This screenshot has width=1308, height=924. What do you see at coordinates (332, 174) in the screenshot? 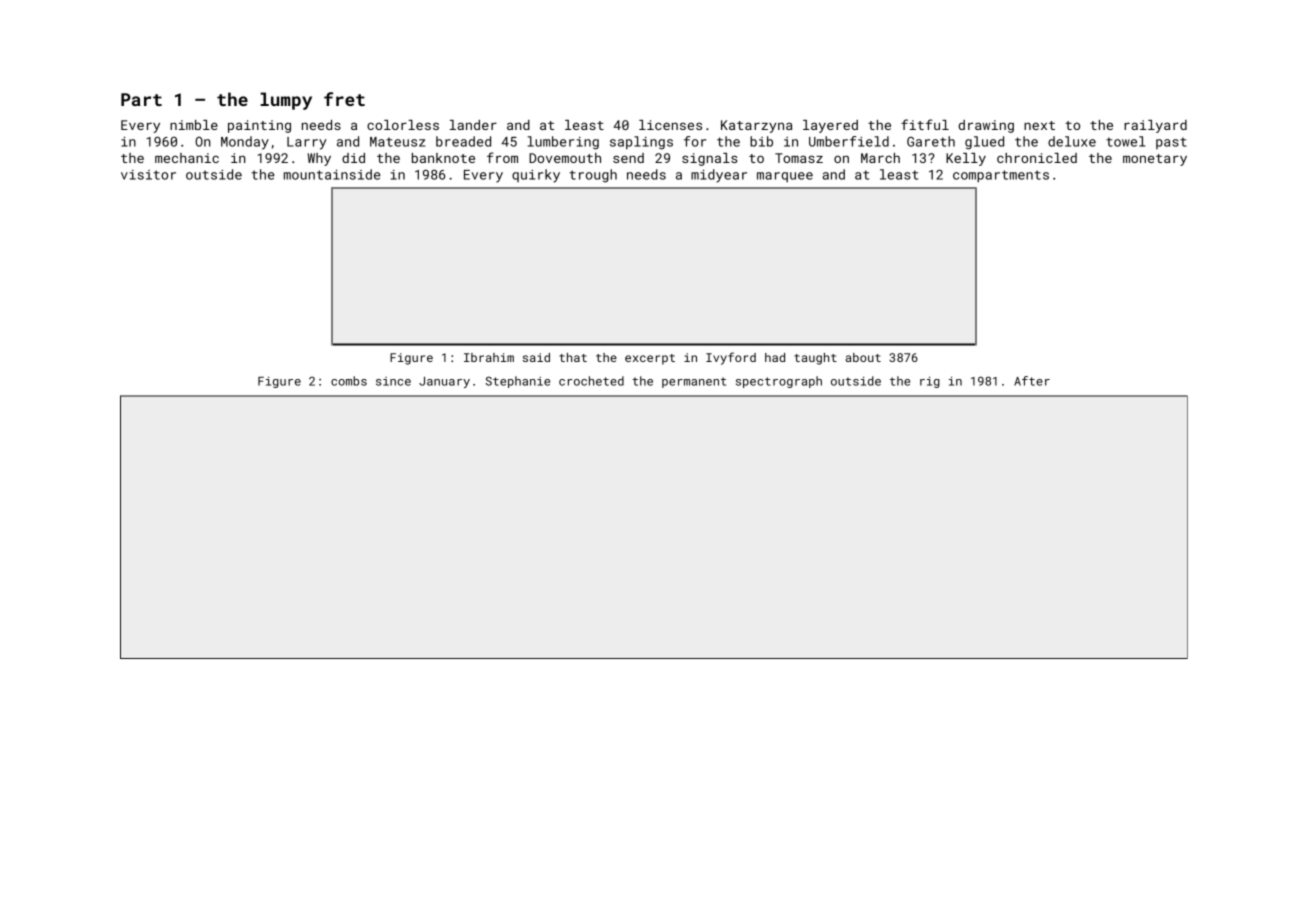
I see `mountainside` at bounding box center [332, 174].
